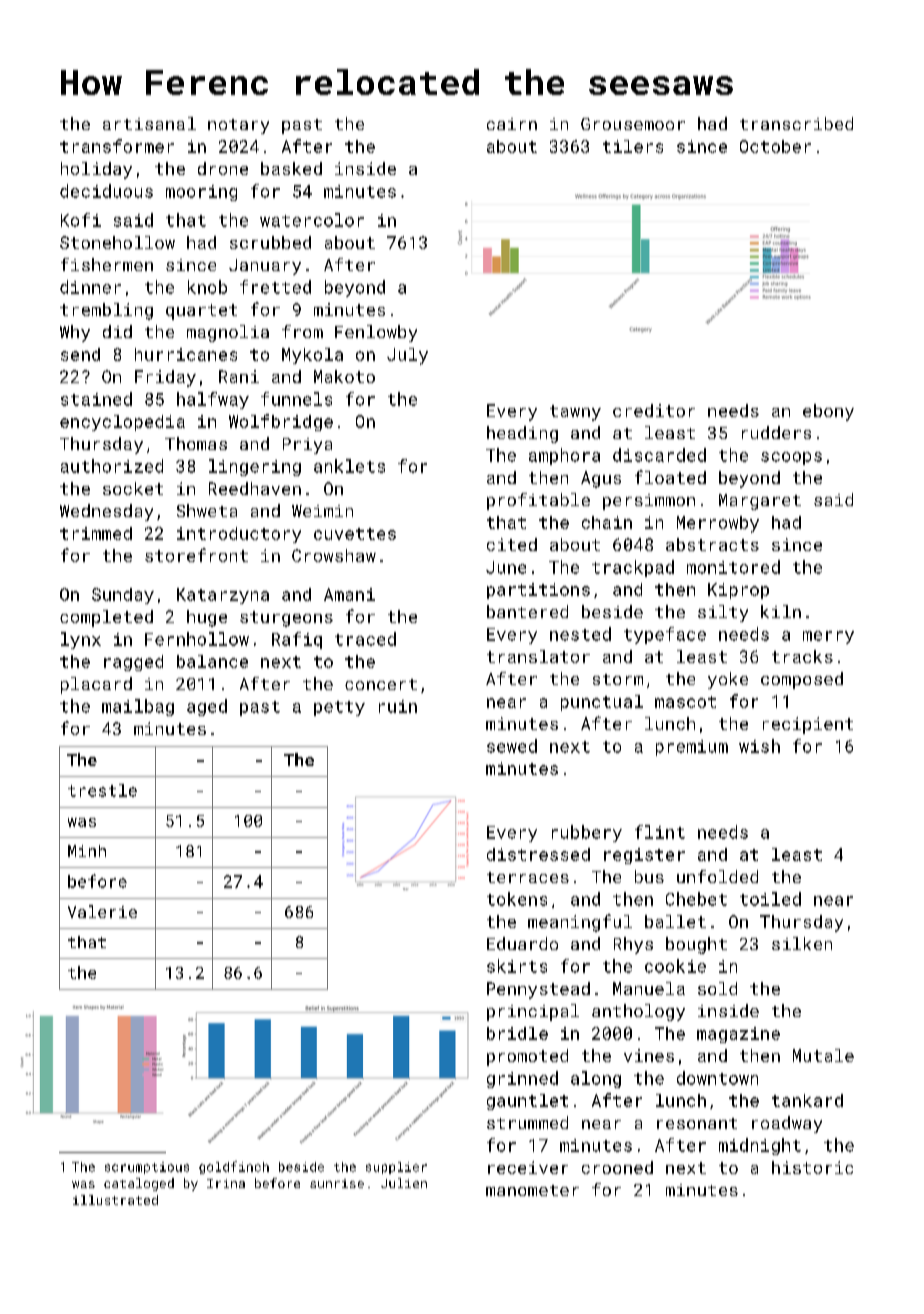 The height and width of the screenshot is (1314, 924). What do you see at coordinates (96, 170) in the screenshot?
I see `holiday` at bounding box center [96, 170].
